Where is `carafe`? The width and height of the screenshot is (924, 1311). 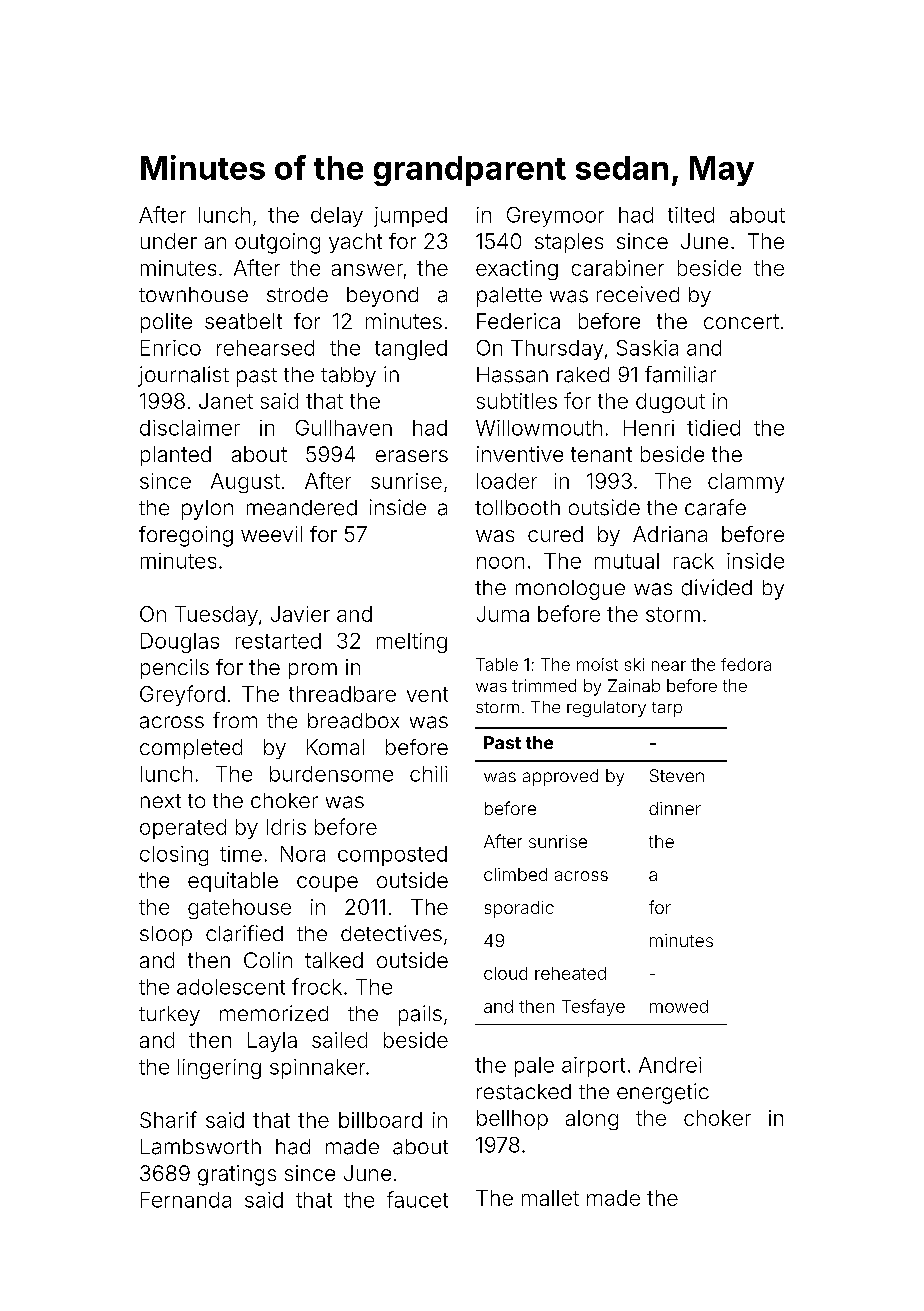 carafe is located at coordinates (715, 507).
